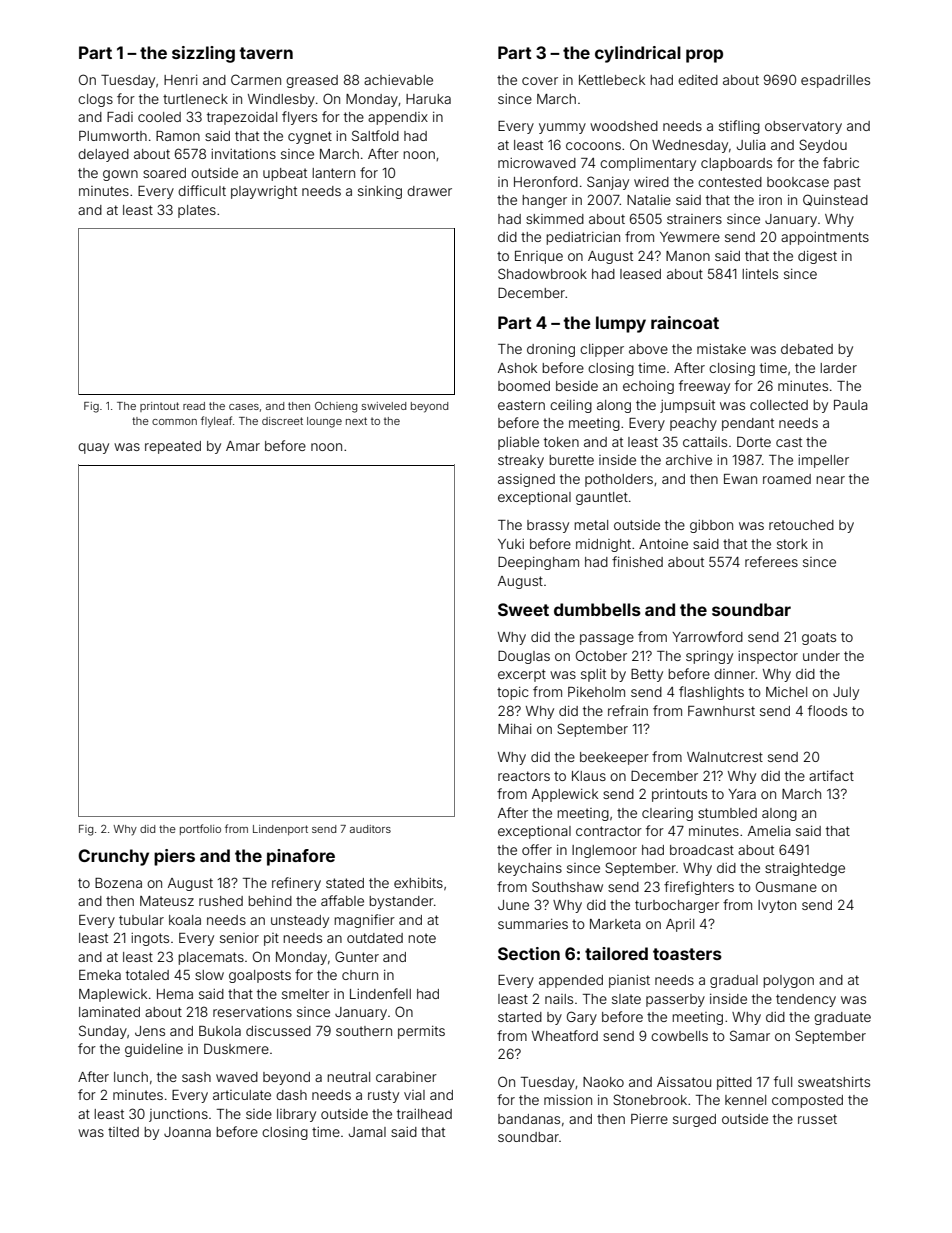 The height and width of the screenshot is (1233, 952). What do you see at coordinates (721, 349) in the screenshot?
I see `mistake` at bounding box center [721, 349].
